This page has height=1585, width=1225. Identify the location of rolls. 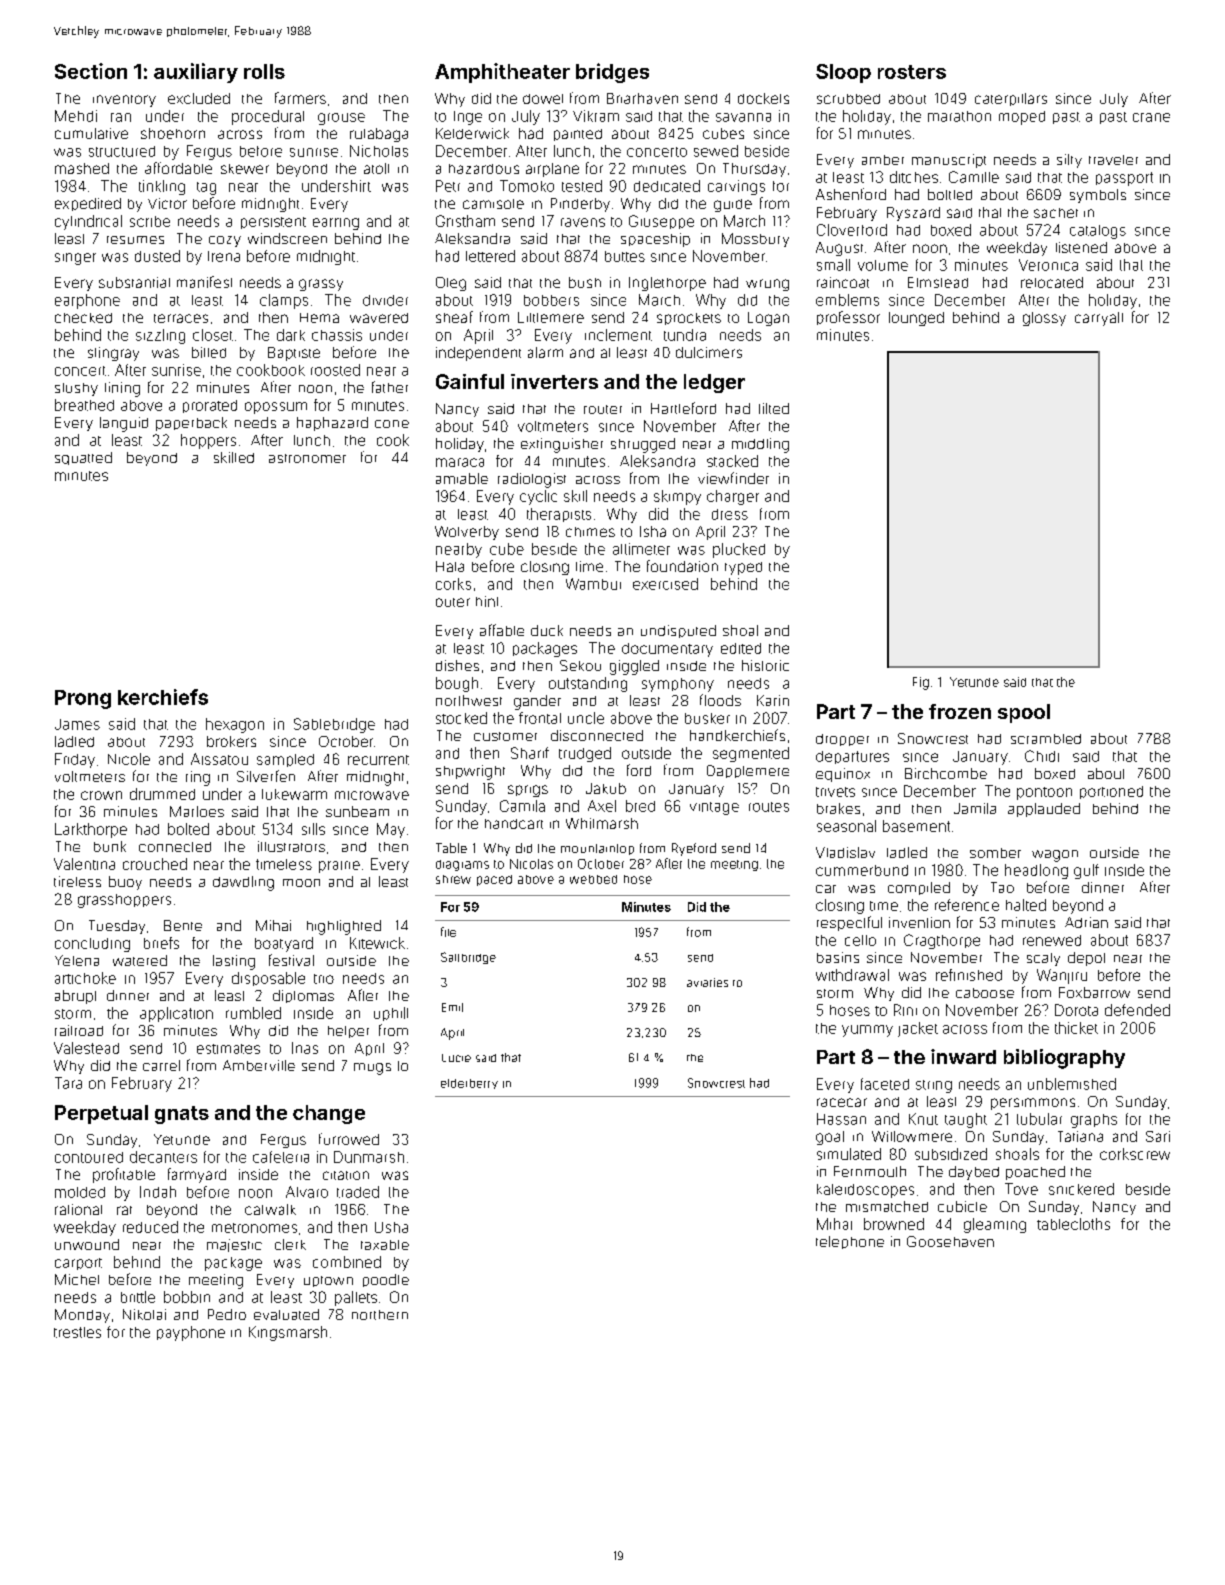
(264, 71).
